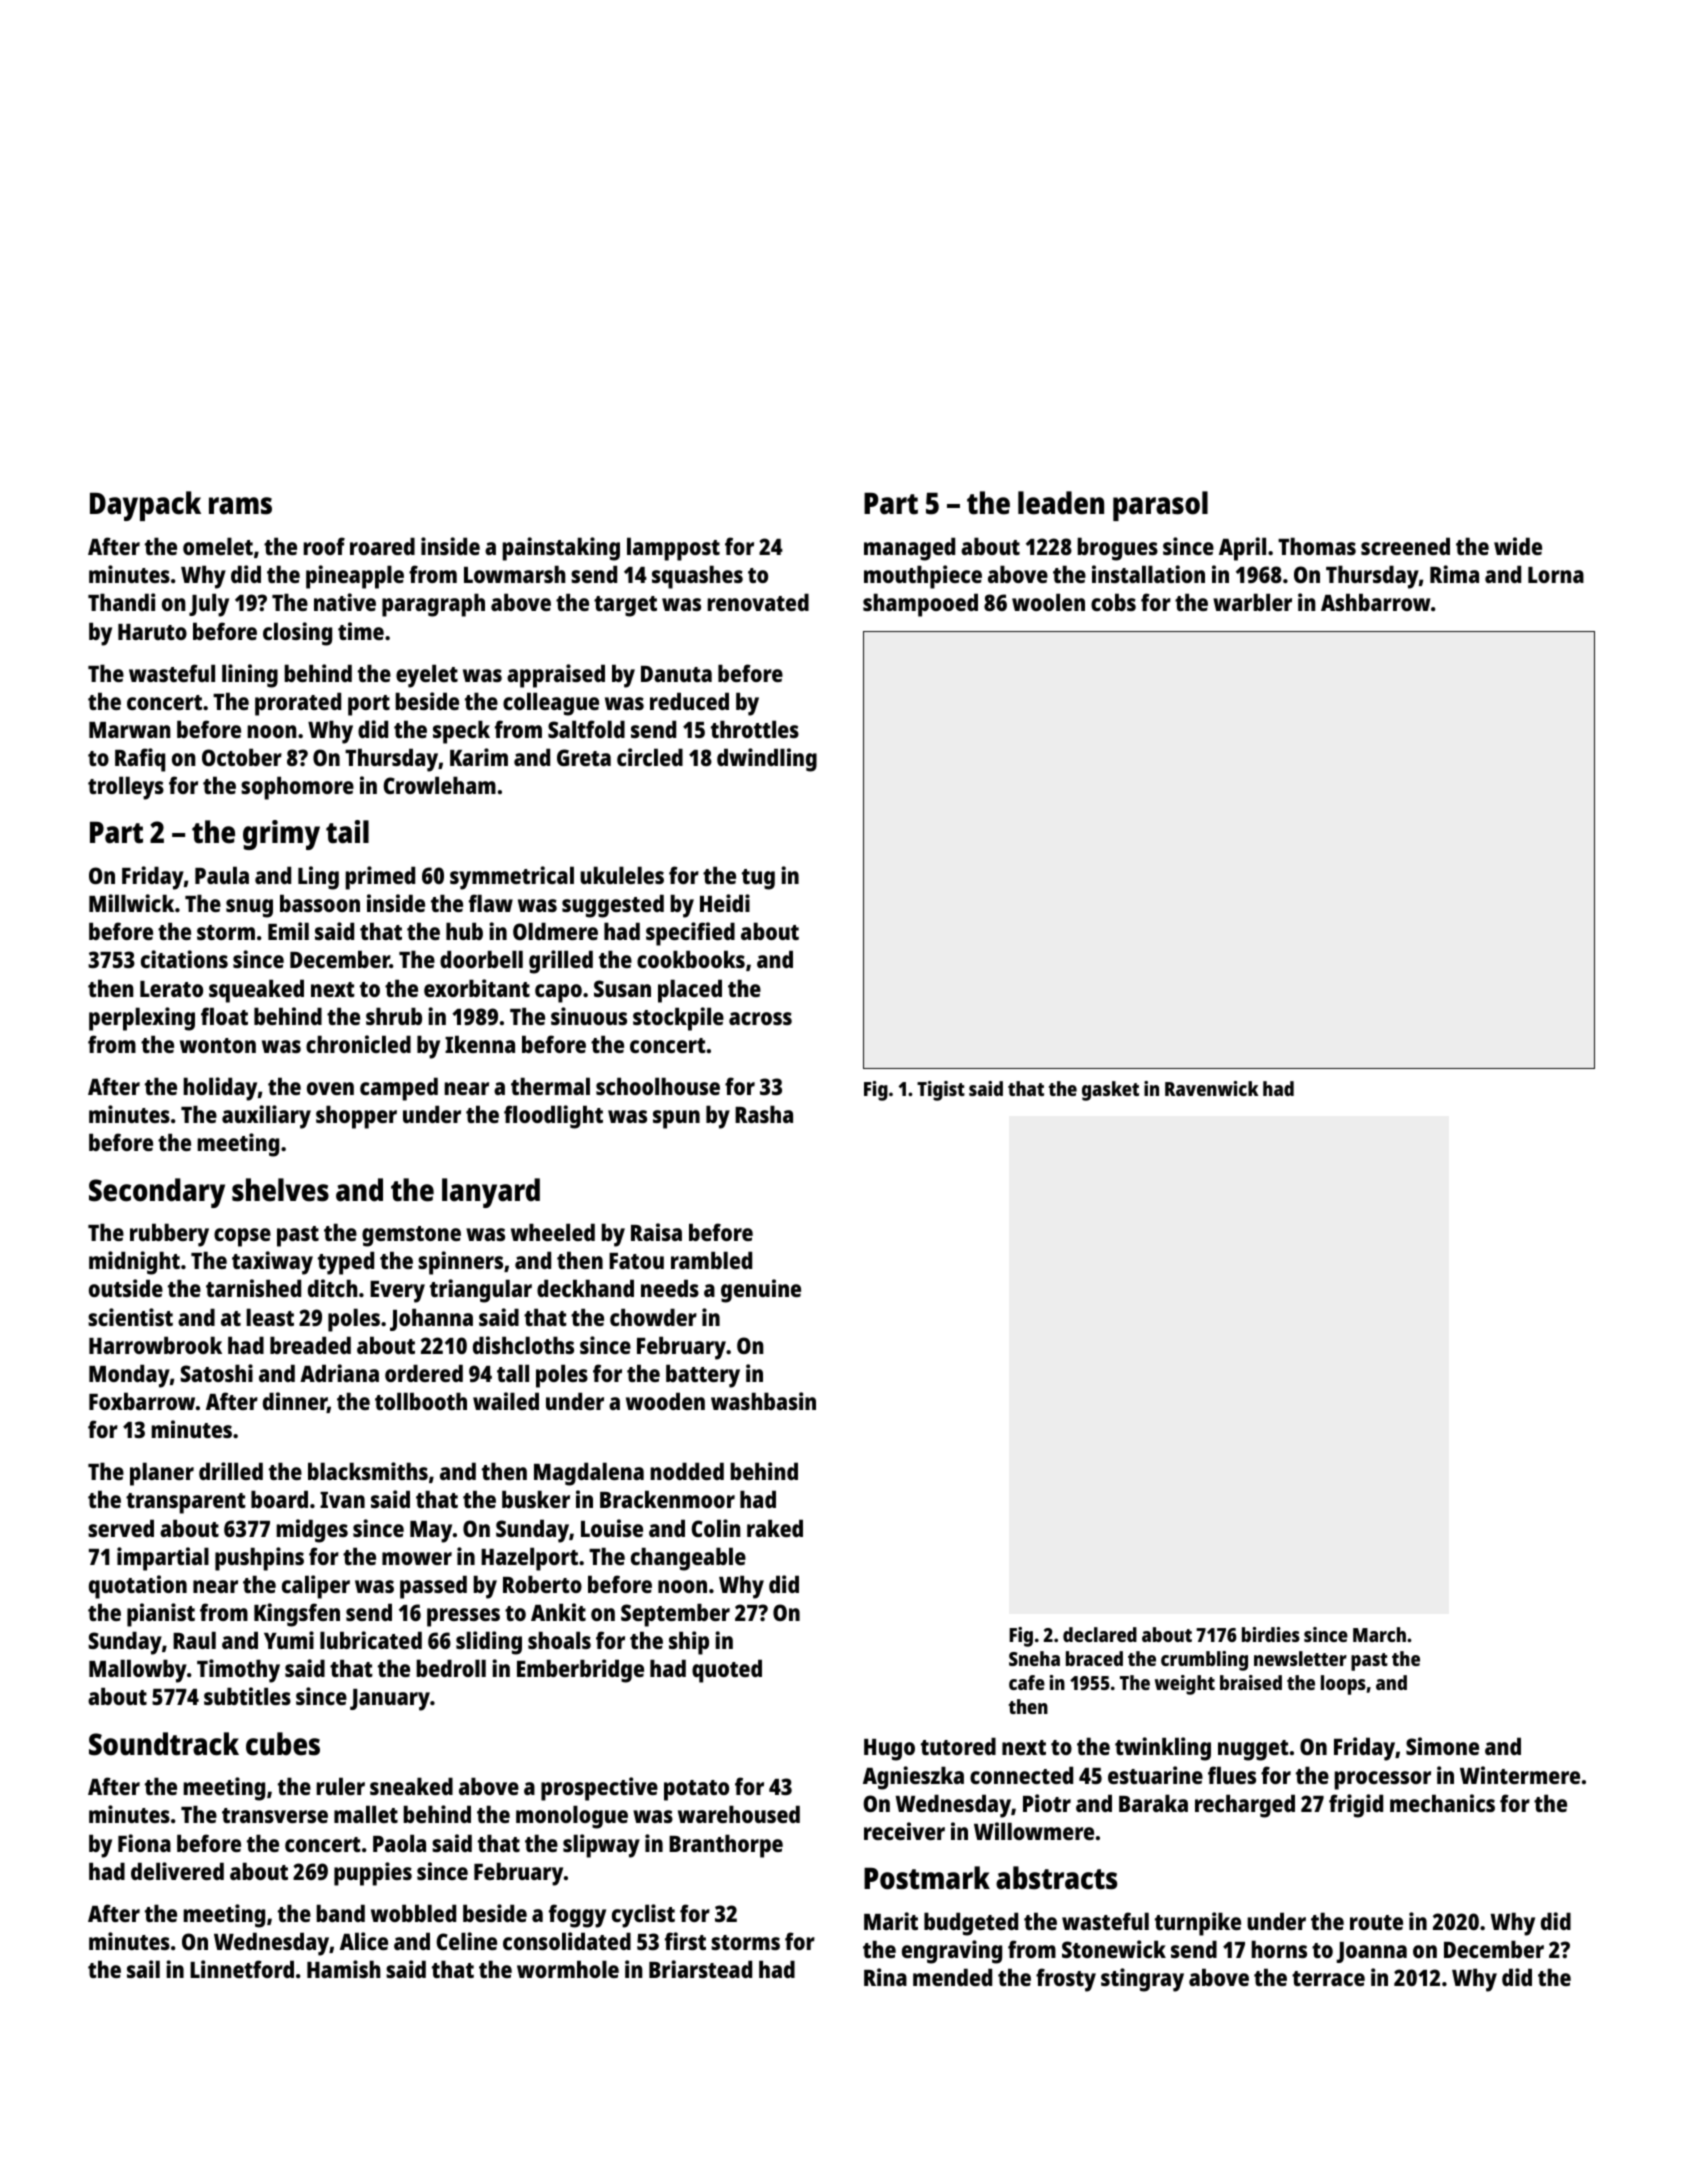 The width and height of the screenshot is (1683, 2178). I want to click on Daypack, so click(145, 506).
